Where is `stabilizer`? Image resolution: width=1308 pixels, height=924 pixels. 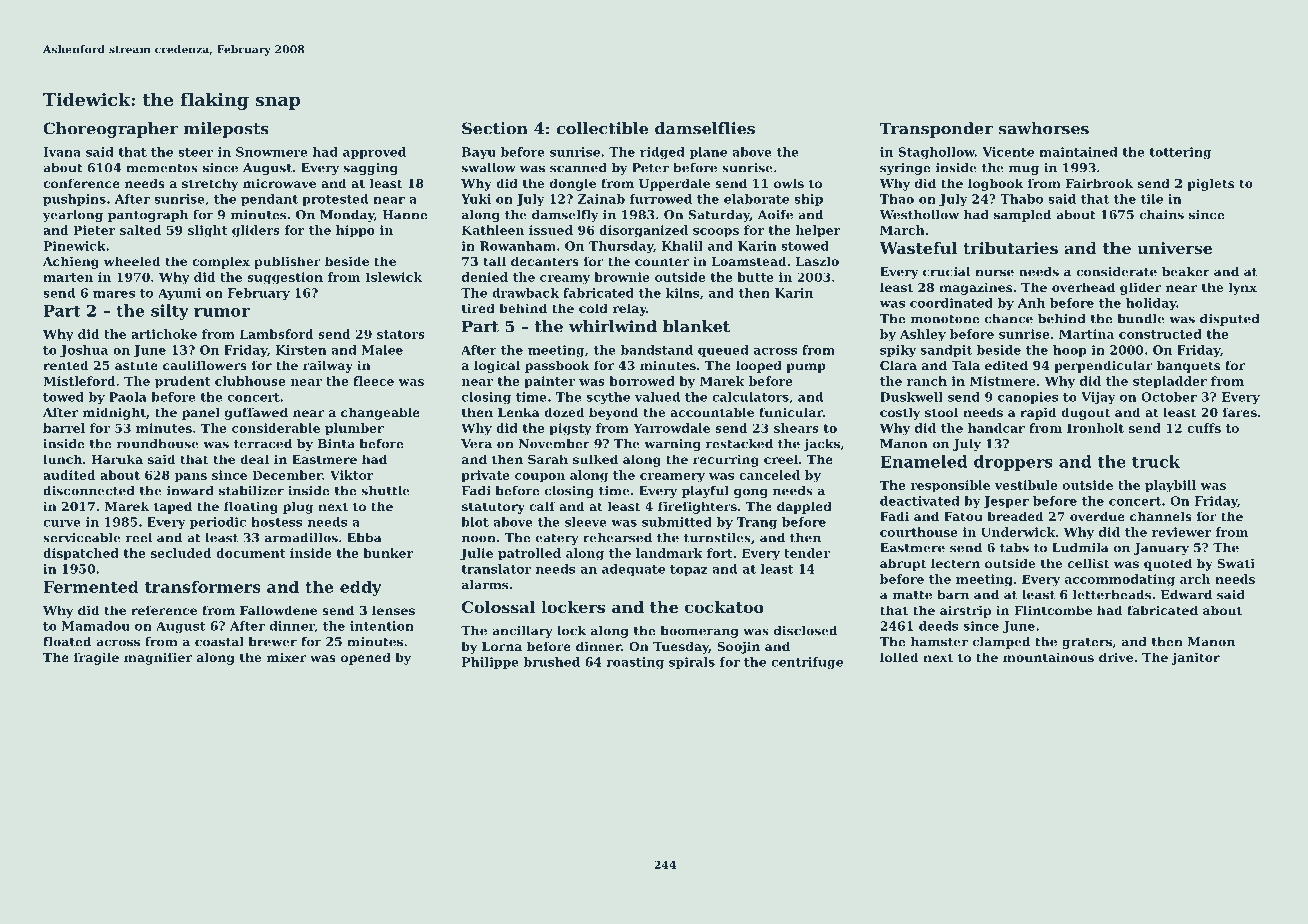
stabilizer is located at coordinates (251, 491).
